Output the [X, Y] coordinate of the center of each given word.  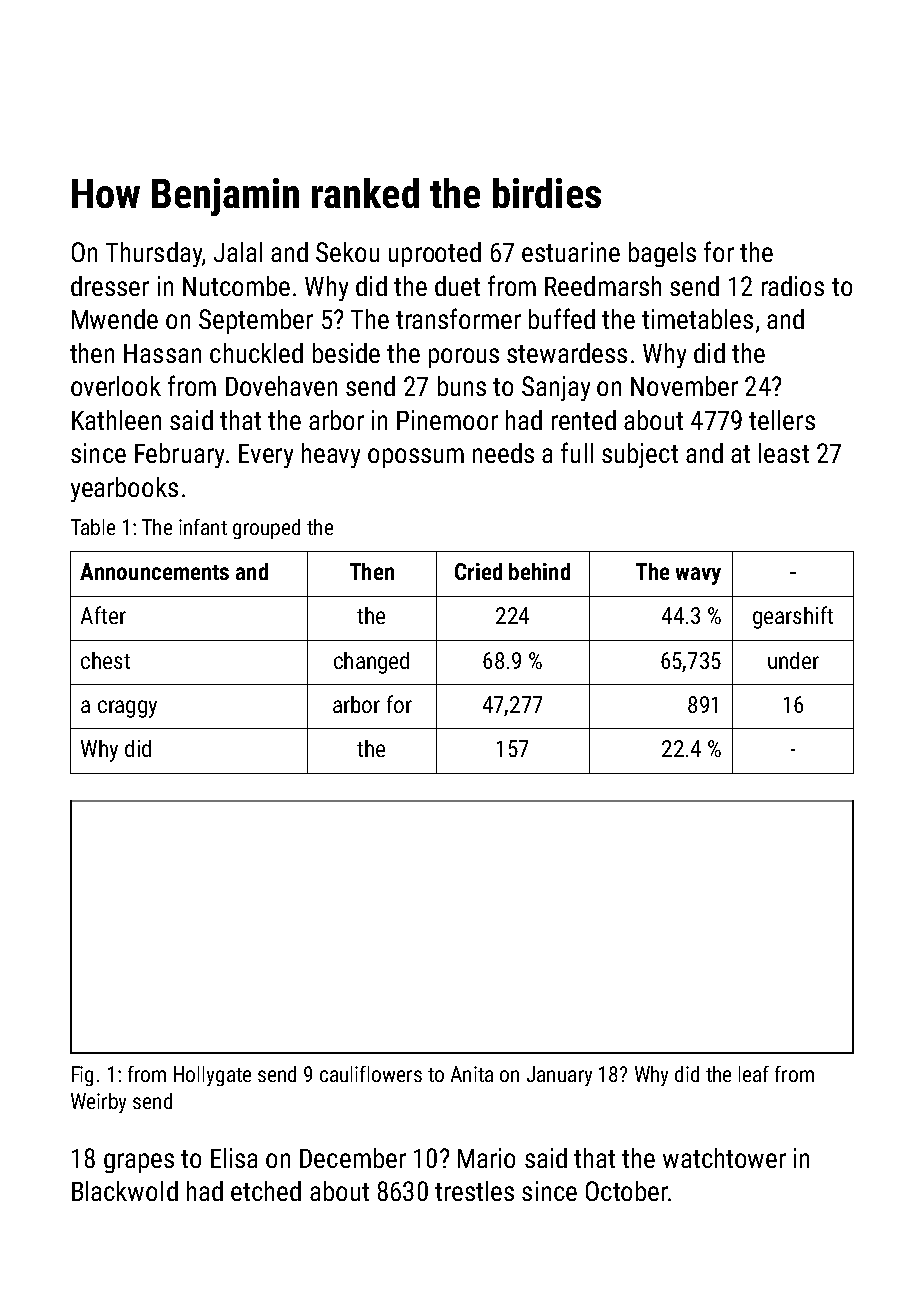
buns [462, 386]
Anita [472, 1074]
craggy [127, 709]
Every [266, 456]
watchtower [724, 1158]
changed [371, 663]
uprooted [435, 254]
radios [793, 286]
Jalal [238, 252]
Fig [82, 1076]
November [684, 386]
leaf [754, 1074]
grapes [139, 1163]
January [559, 1076]
